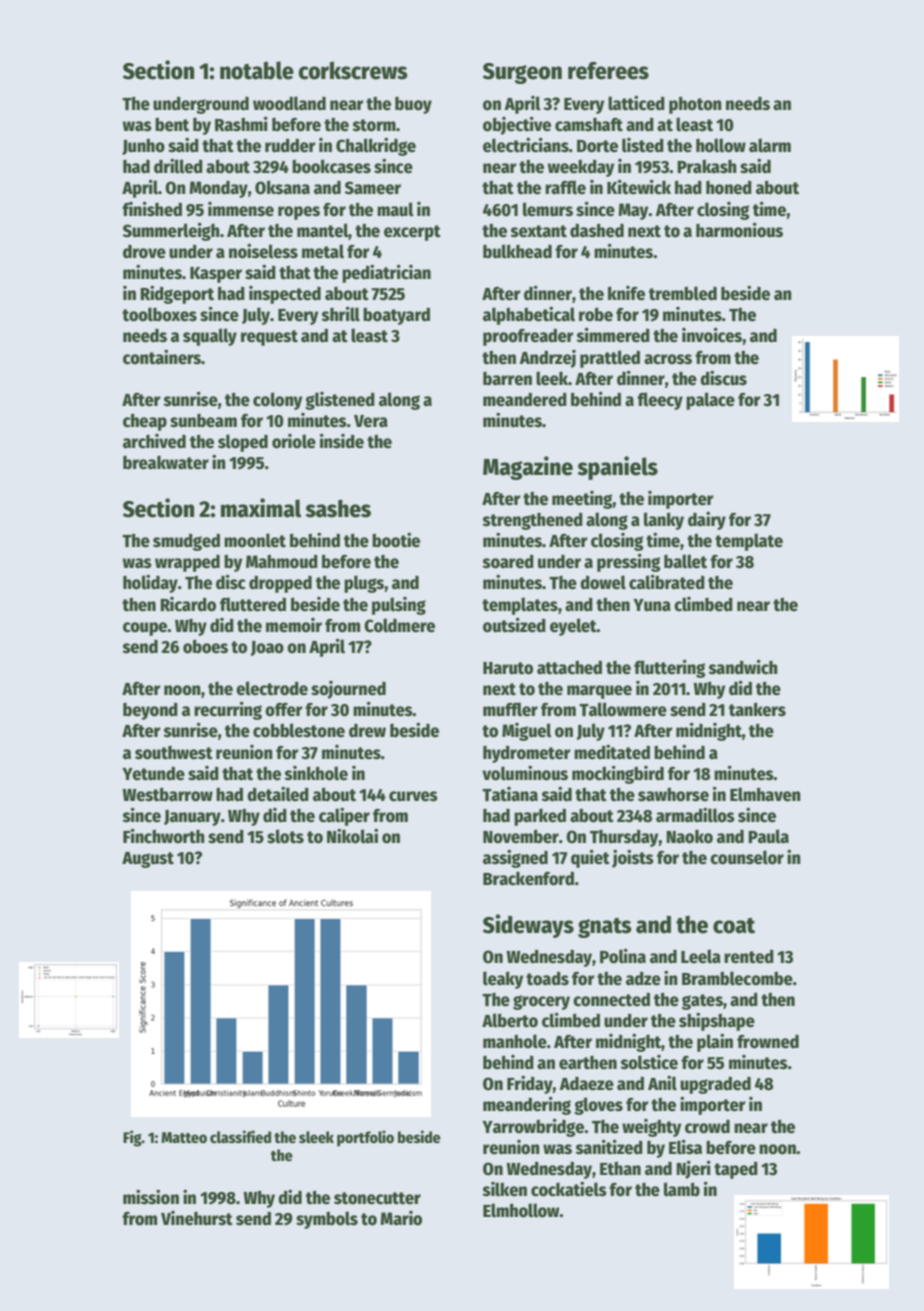 Image resolution: width=924 pixels, height=1311 pixels. I want to click on Polina, so click(623, 956).
